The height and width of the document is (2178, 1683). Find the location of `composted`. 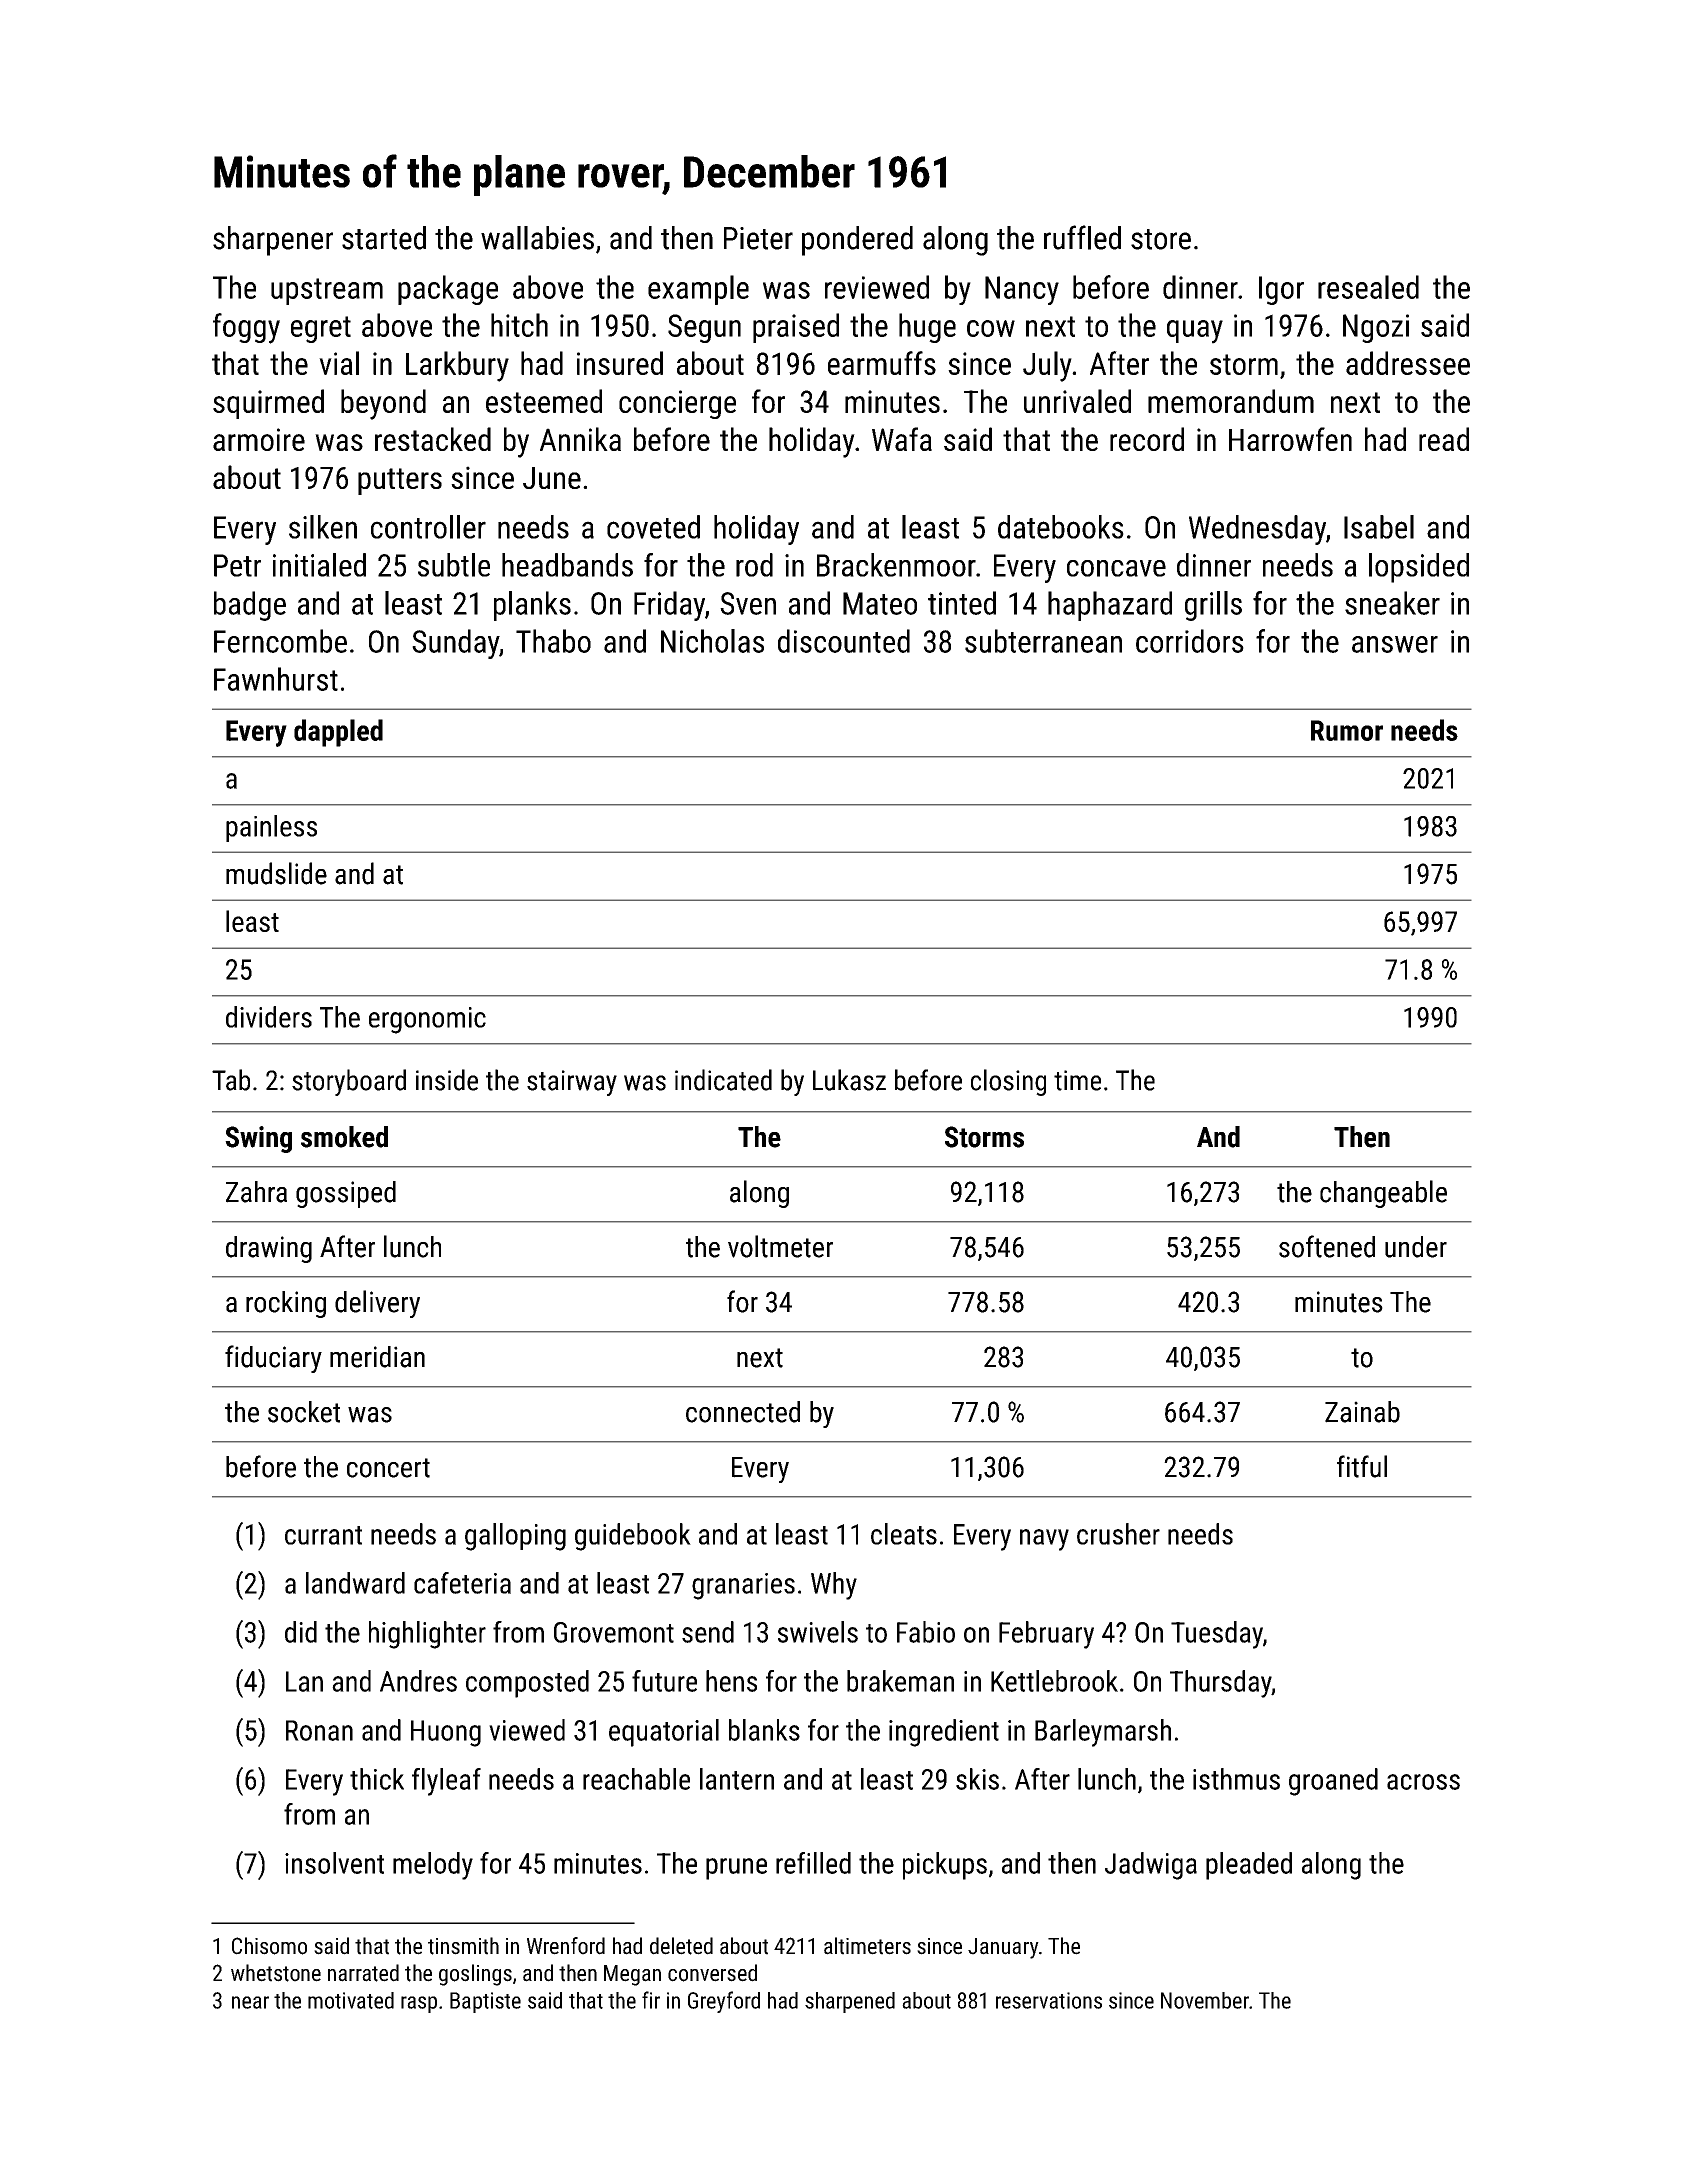

composted is located at coordinates (527, 1684).
